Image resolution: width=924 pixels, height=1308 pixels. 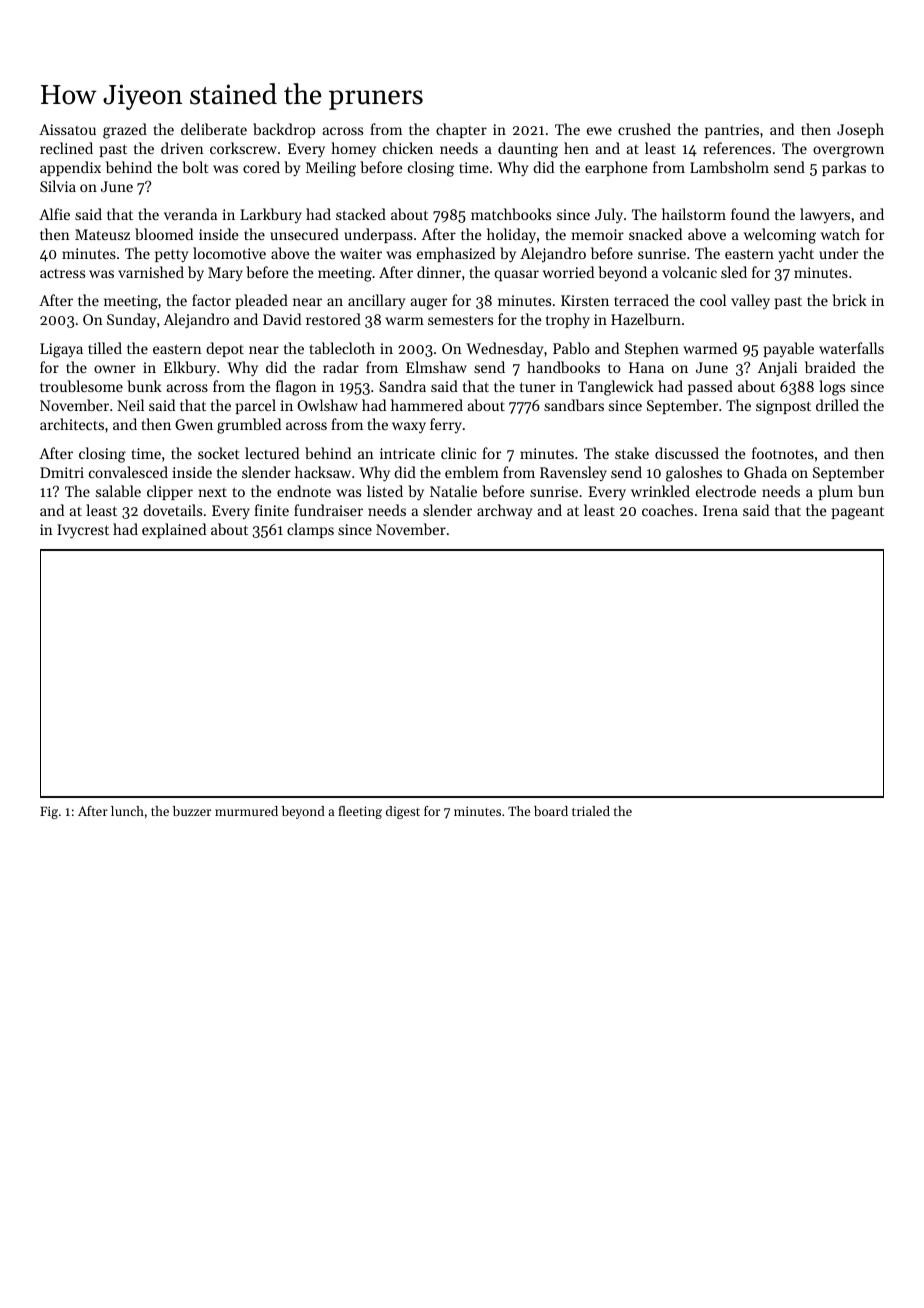 What do you see at coordinates (591, 811) in the image?
I see `trialed` at bounding box center [591, 811].
